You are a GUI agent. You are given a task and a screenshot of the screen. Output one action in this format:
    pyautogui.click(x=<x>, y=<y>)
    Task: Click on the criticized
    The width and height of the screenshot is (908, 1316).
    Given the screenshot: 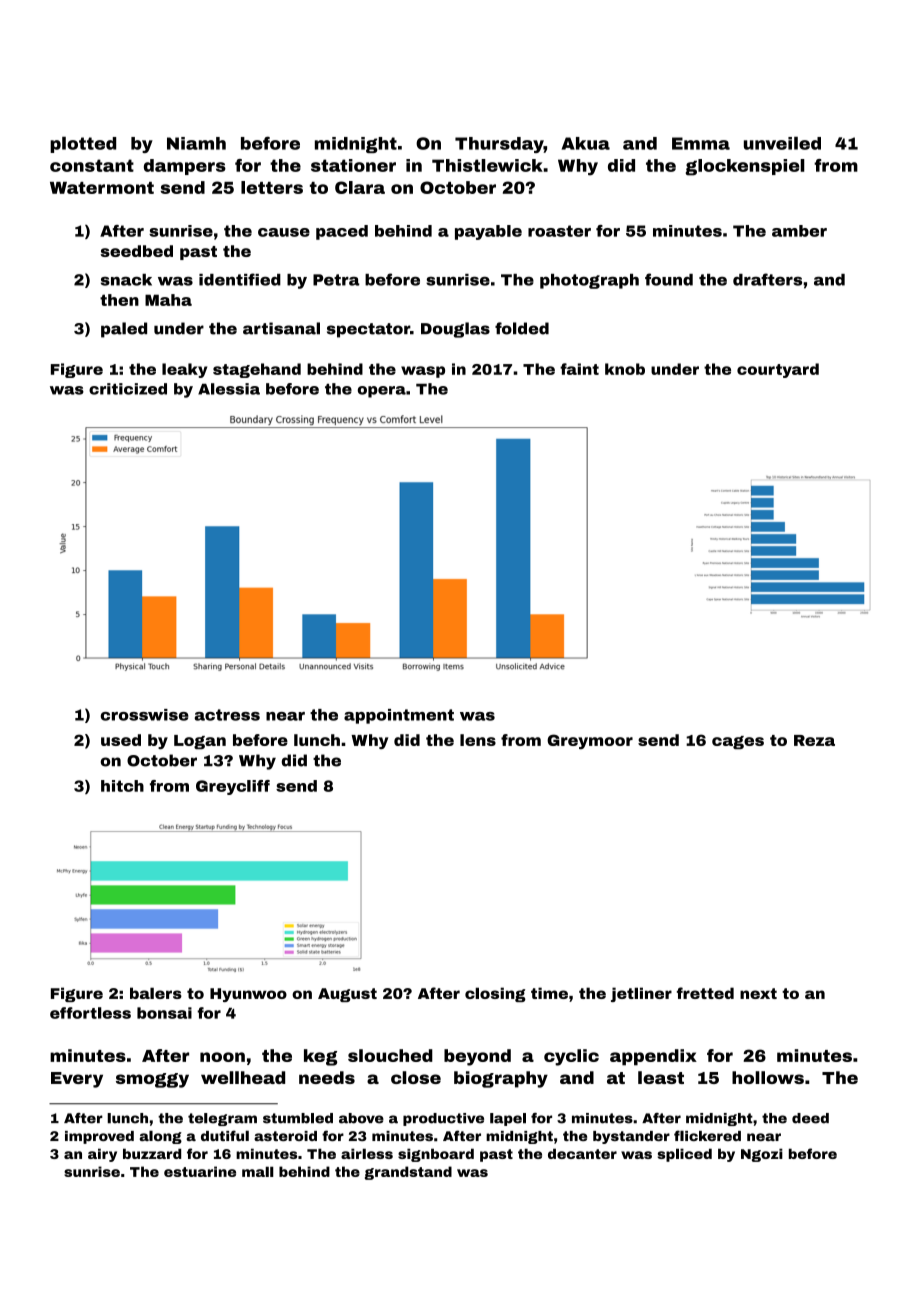 What is the action you would take?
    pyautogui.click(x=128, y=389)
